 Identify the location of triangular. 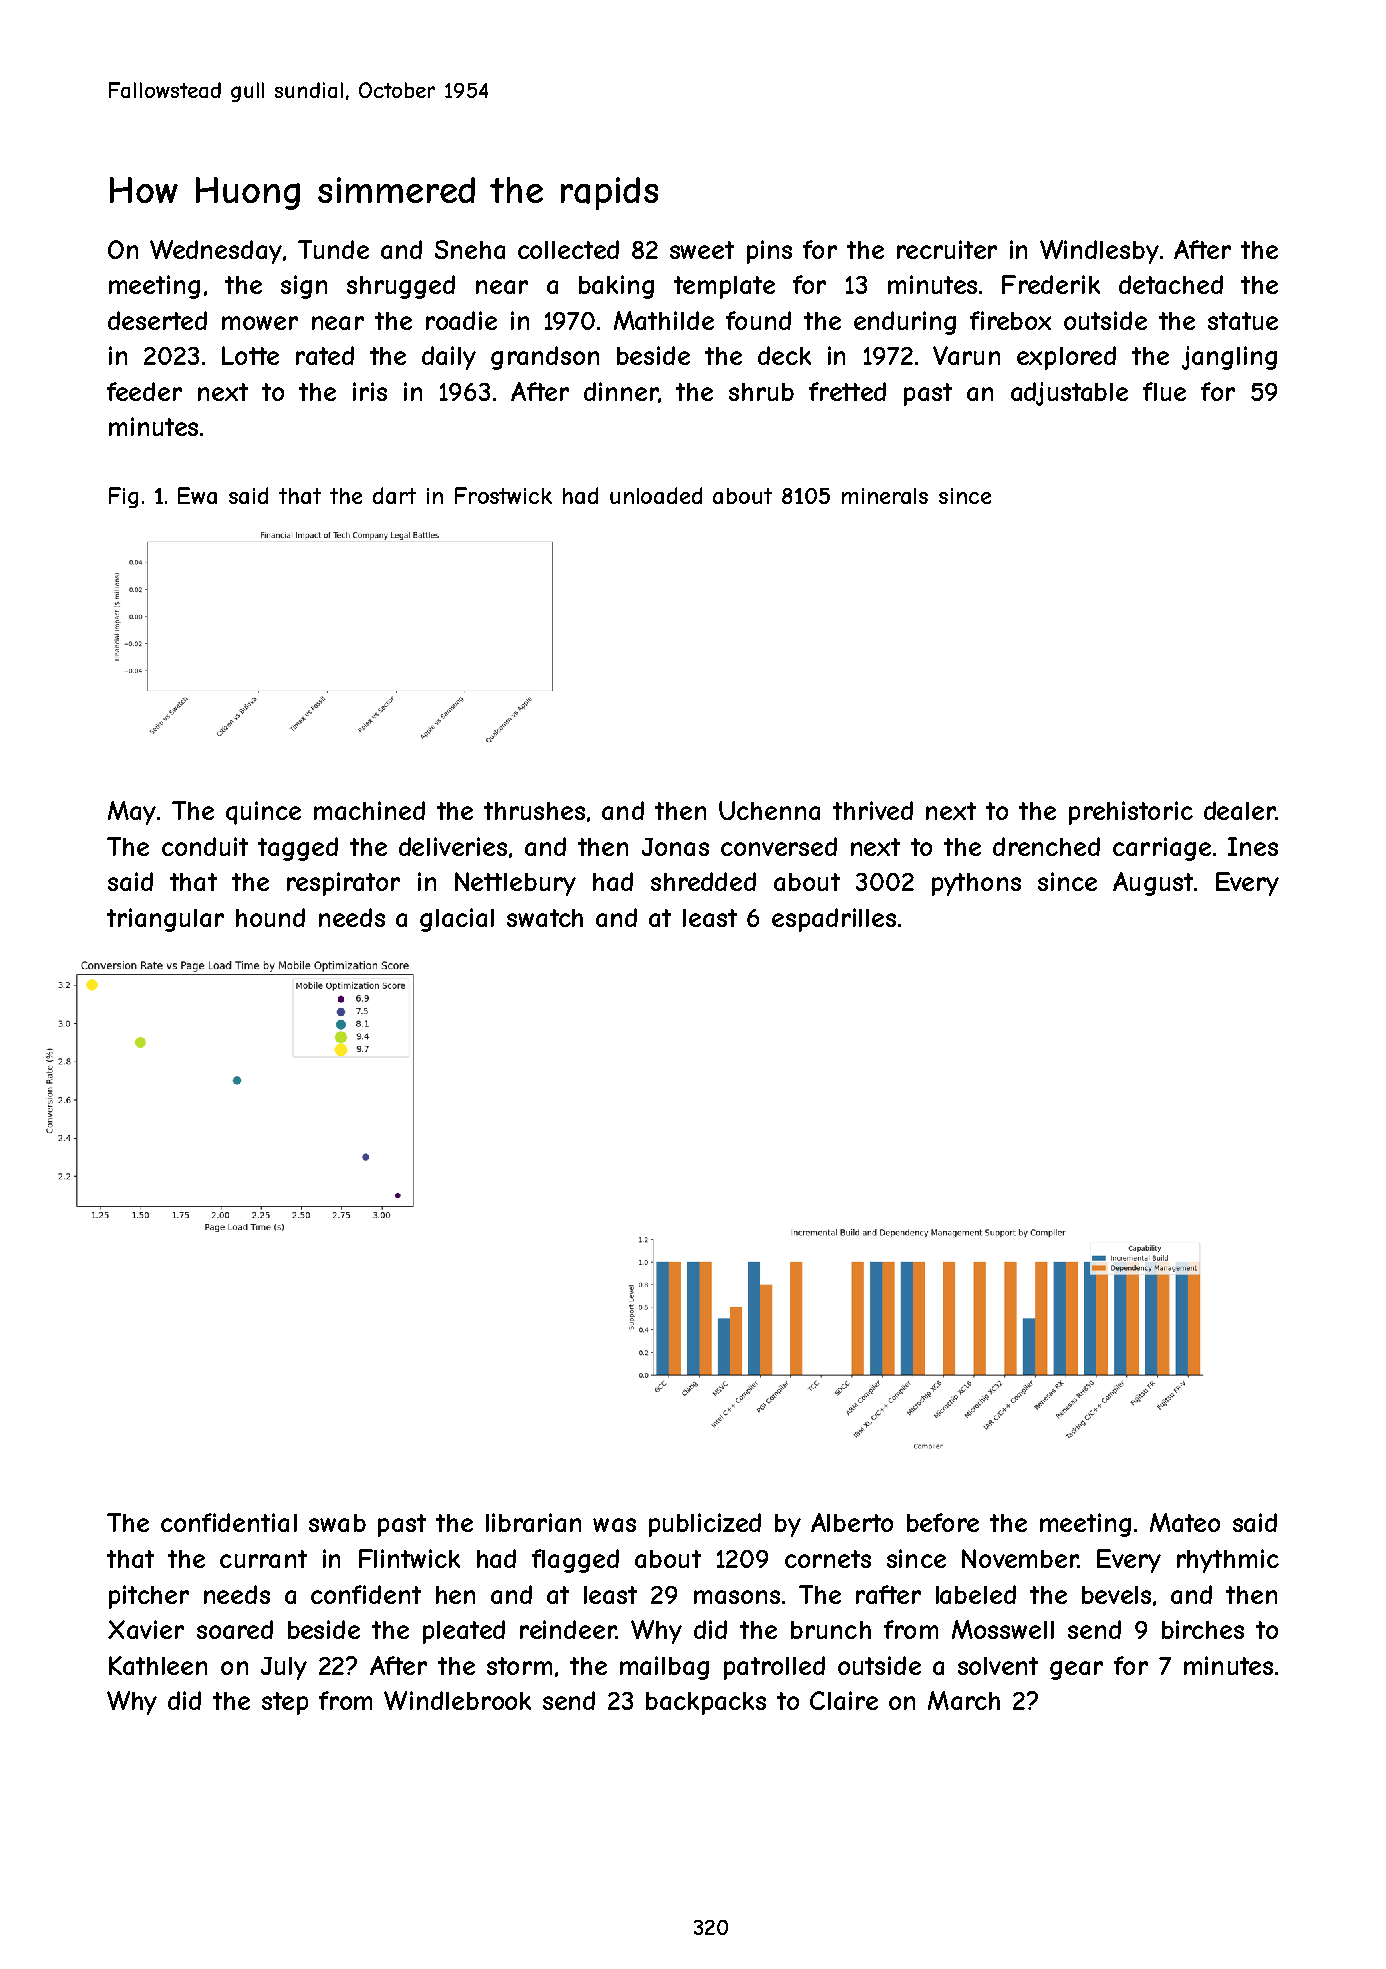
(165, 920).
